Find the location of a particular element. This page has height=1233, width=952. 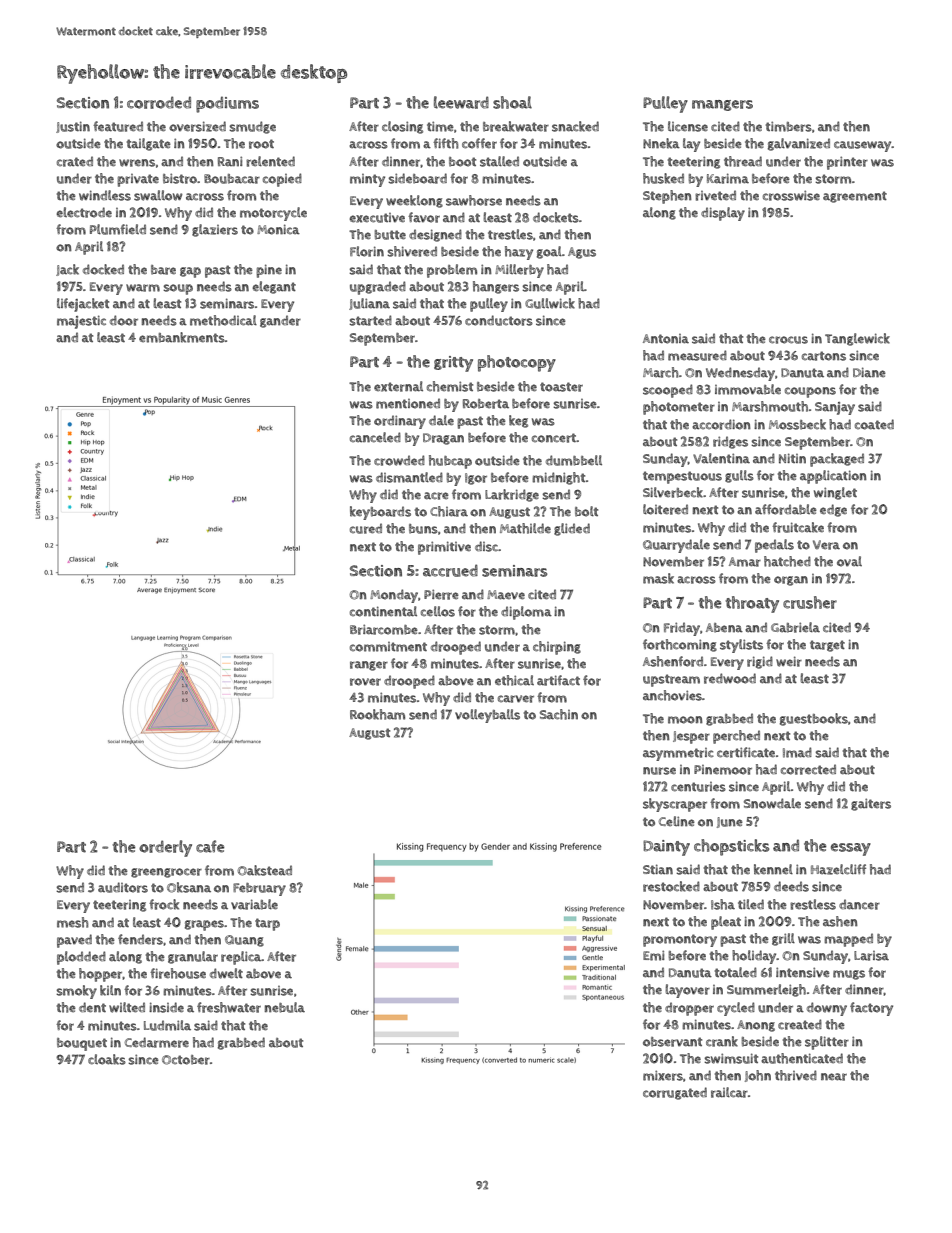

Gullwick is located at coordinates (550, 303).
